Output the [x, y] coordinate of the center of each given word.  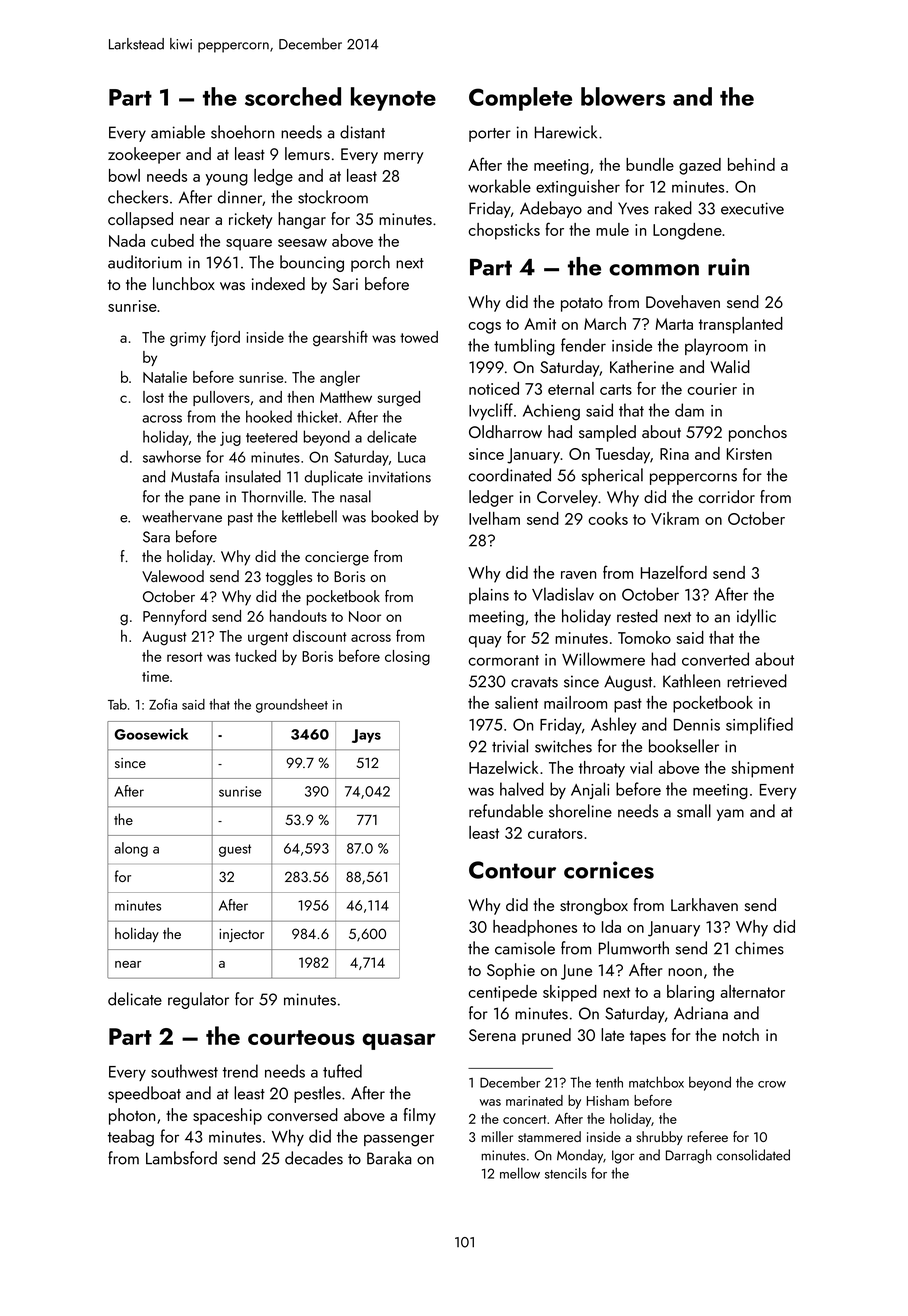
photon [132, 1116]
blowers [623, 96]
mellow [520, 1173]
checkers [138, 197]
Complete [520, 99]
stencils [566, 1173]
